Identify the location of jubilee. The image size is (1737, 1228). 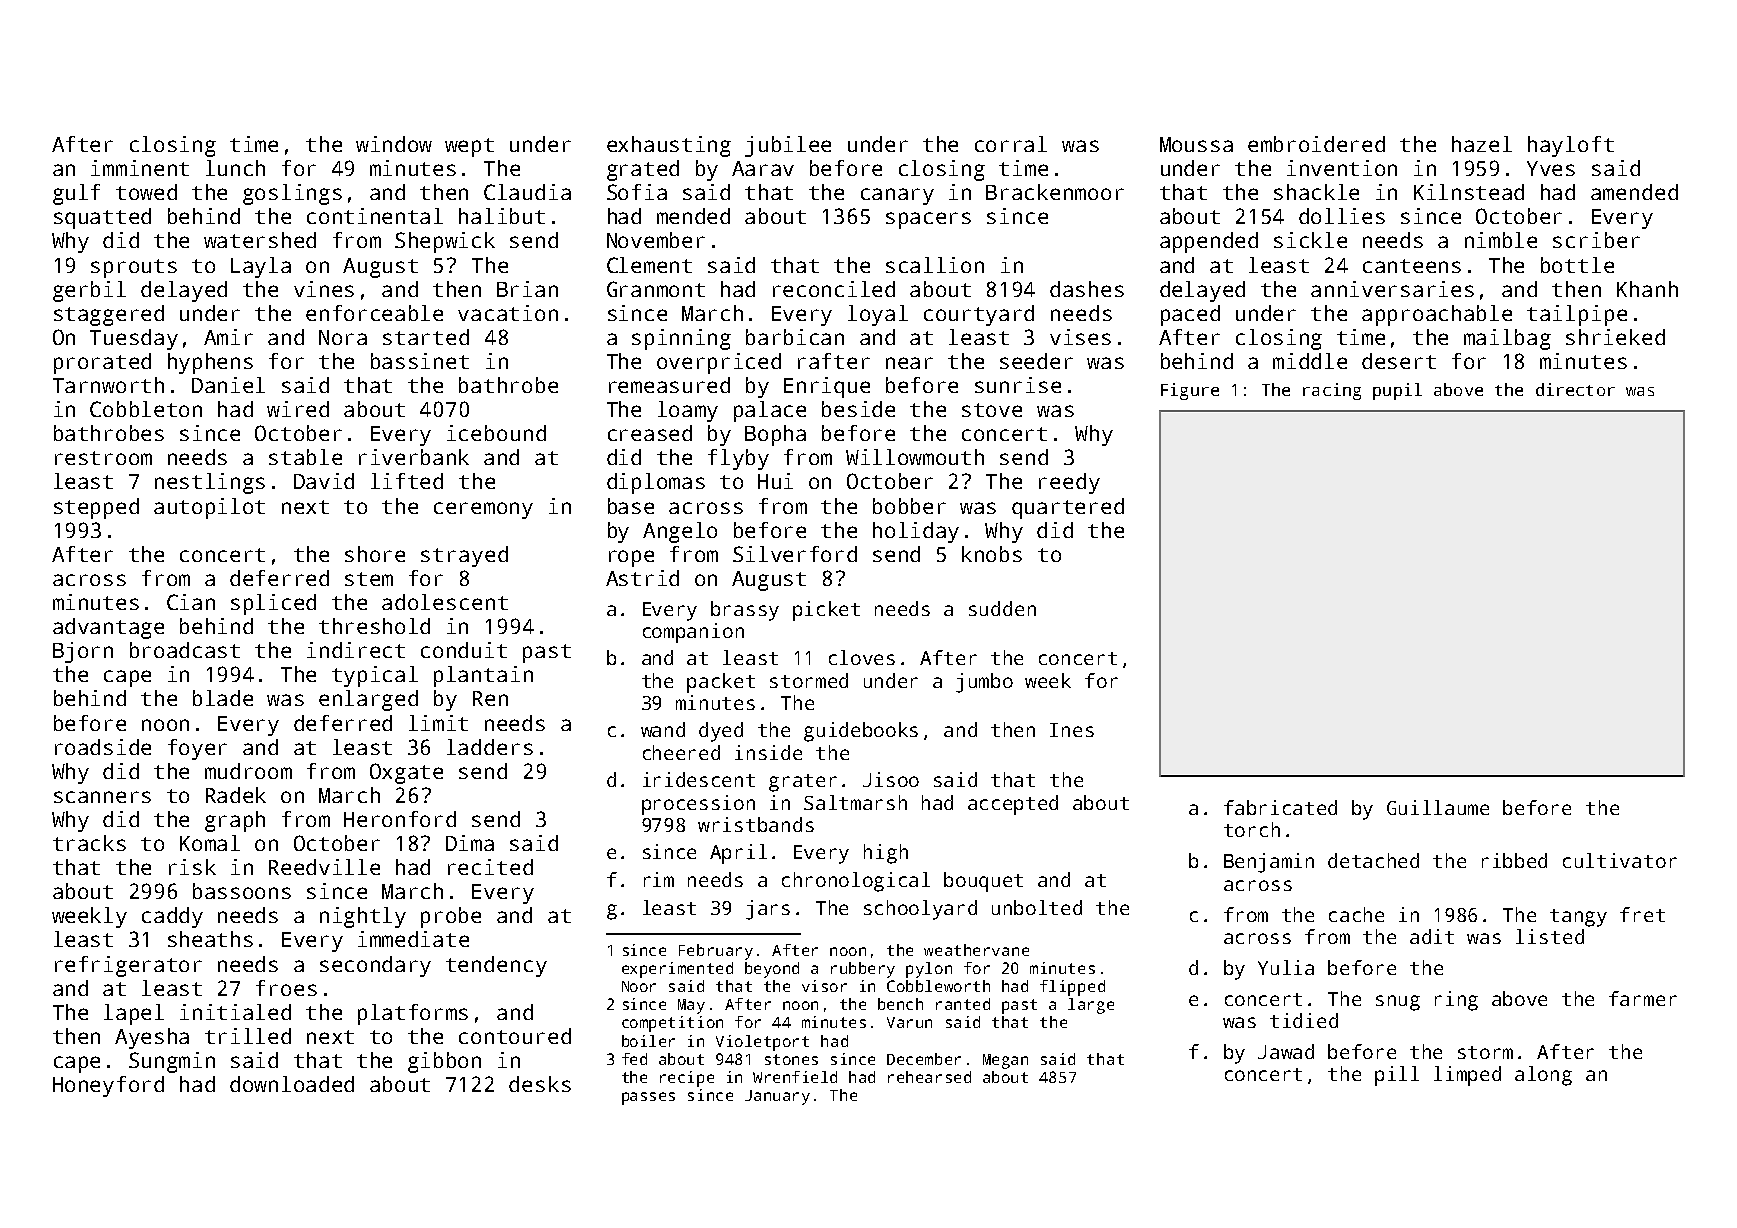
(788, 146).
